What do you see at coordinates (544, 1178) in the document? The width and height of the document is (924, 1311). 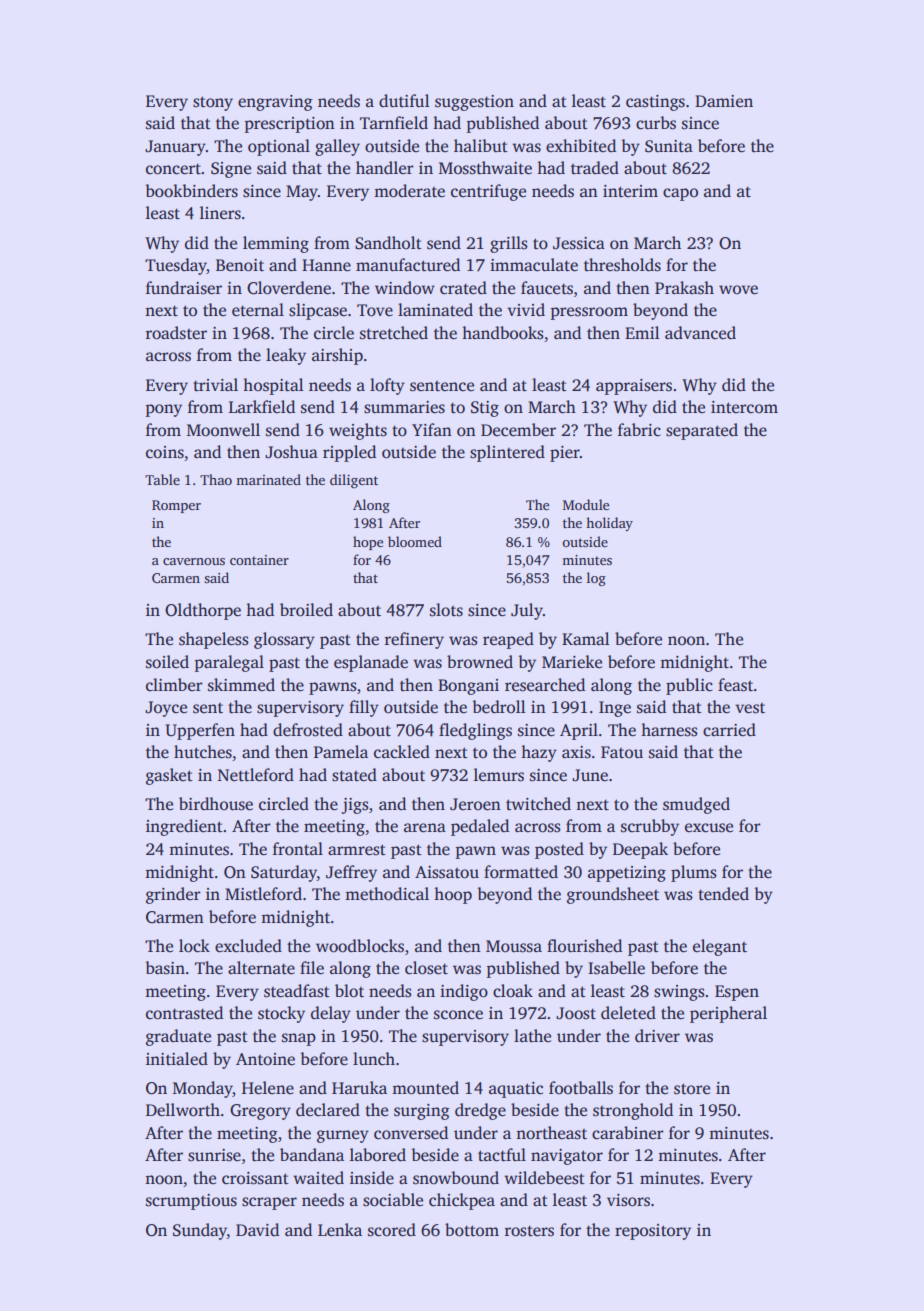 I see `wildebeest` at bounding box center [544, 1178].
